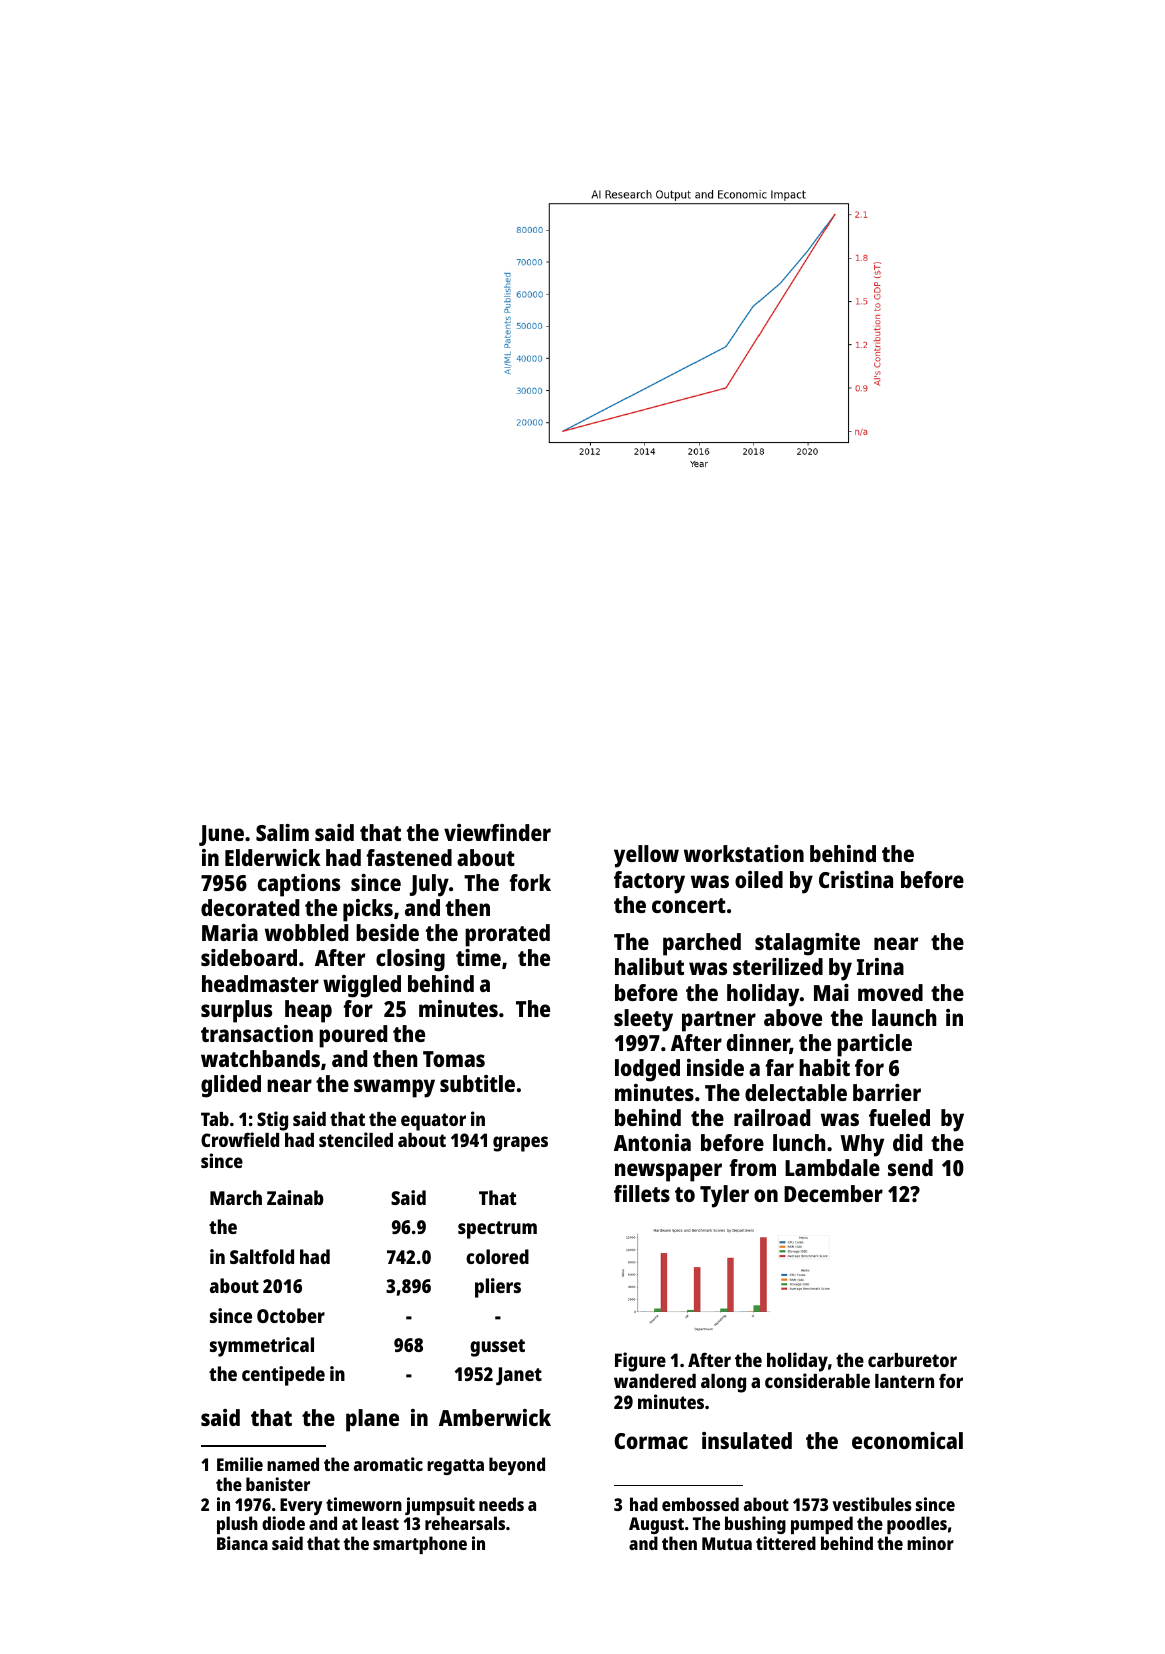 The width and height of the screenshot is (1165, 1654). What do you see at coordinates (242, 1543) in the screenshot?
I see `Bianca` at bounding box center [242, 1543].
